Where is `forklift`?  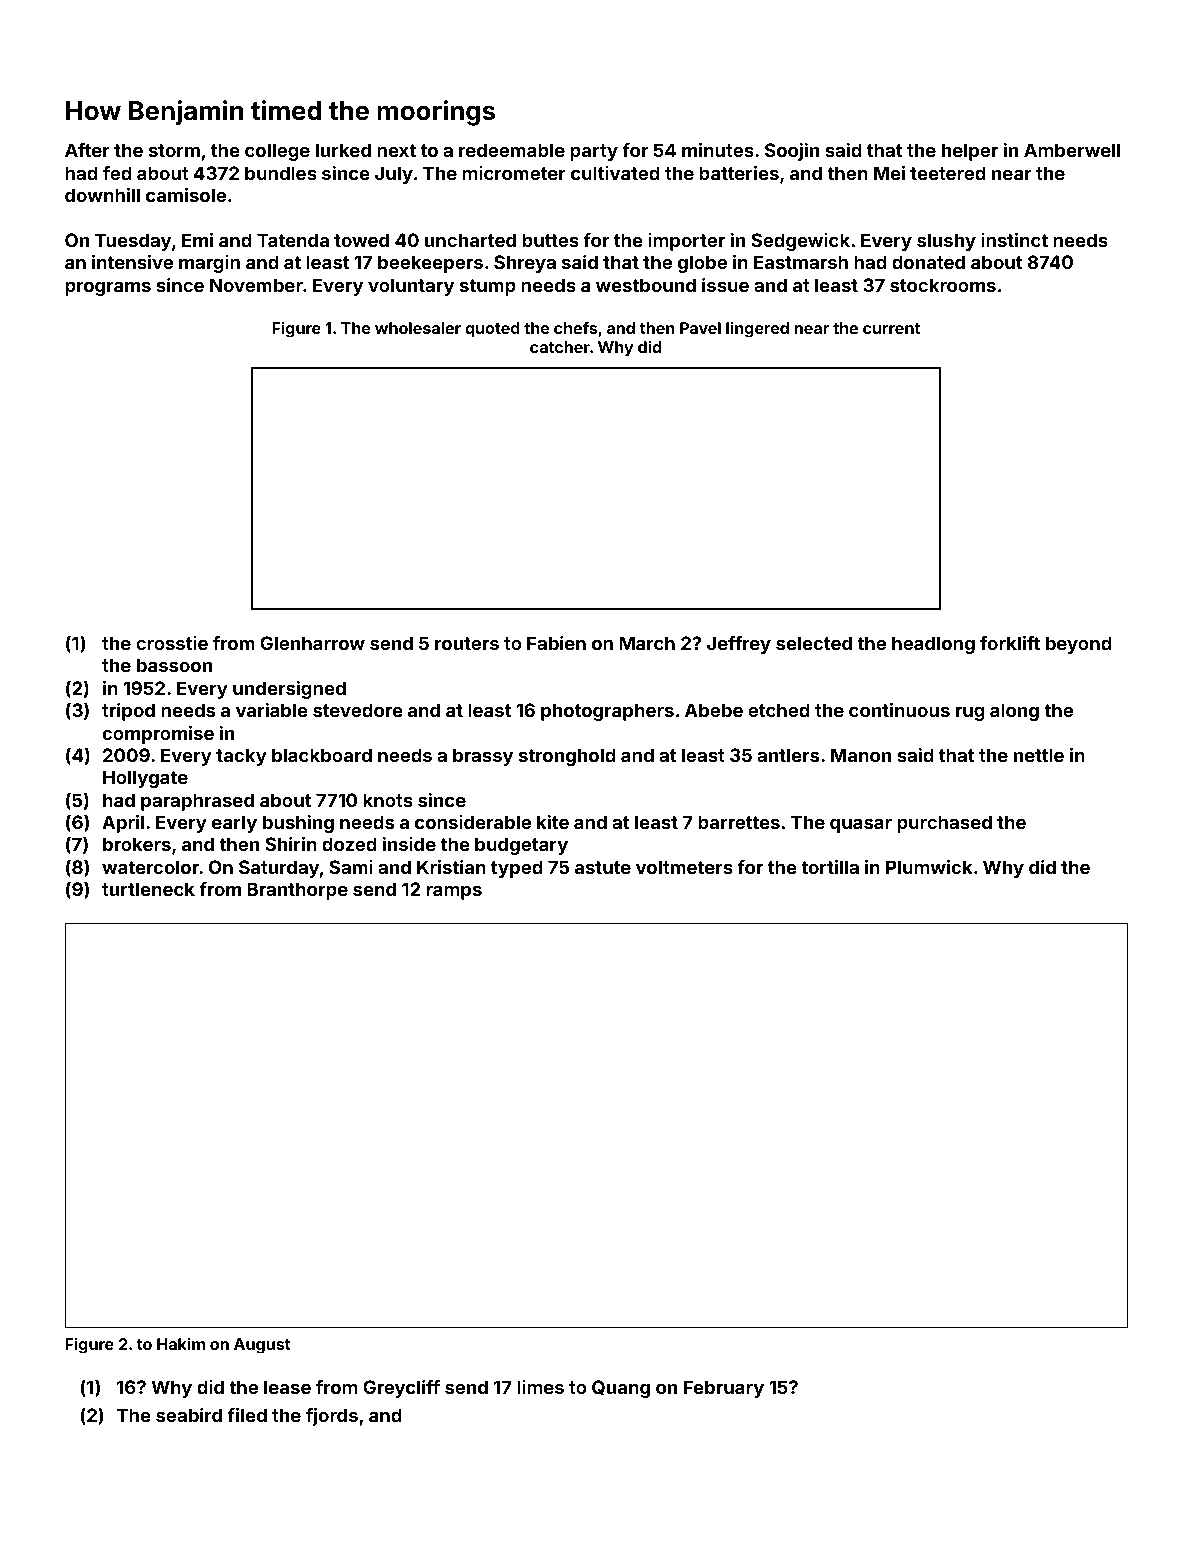 forklift is located at coordinates (1010, 643).
